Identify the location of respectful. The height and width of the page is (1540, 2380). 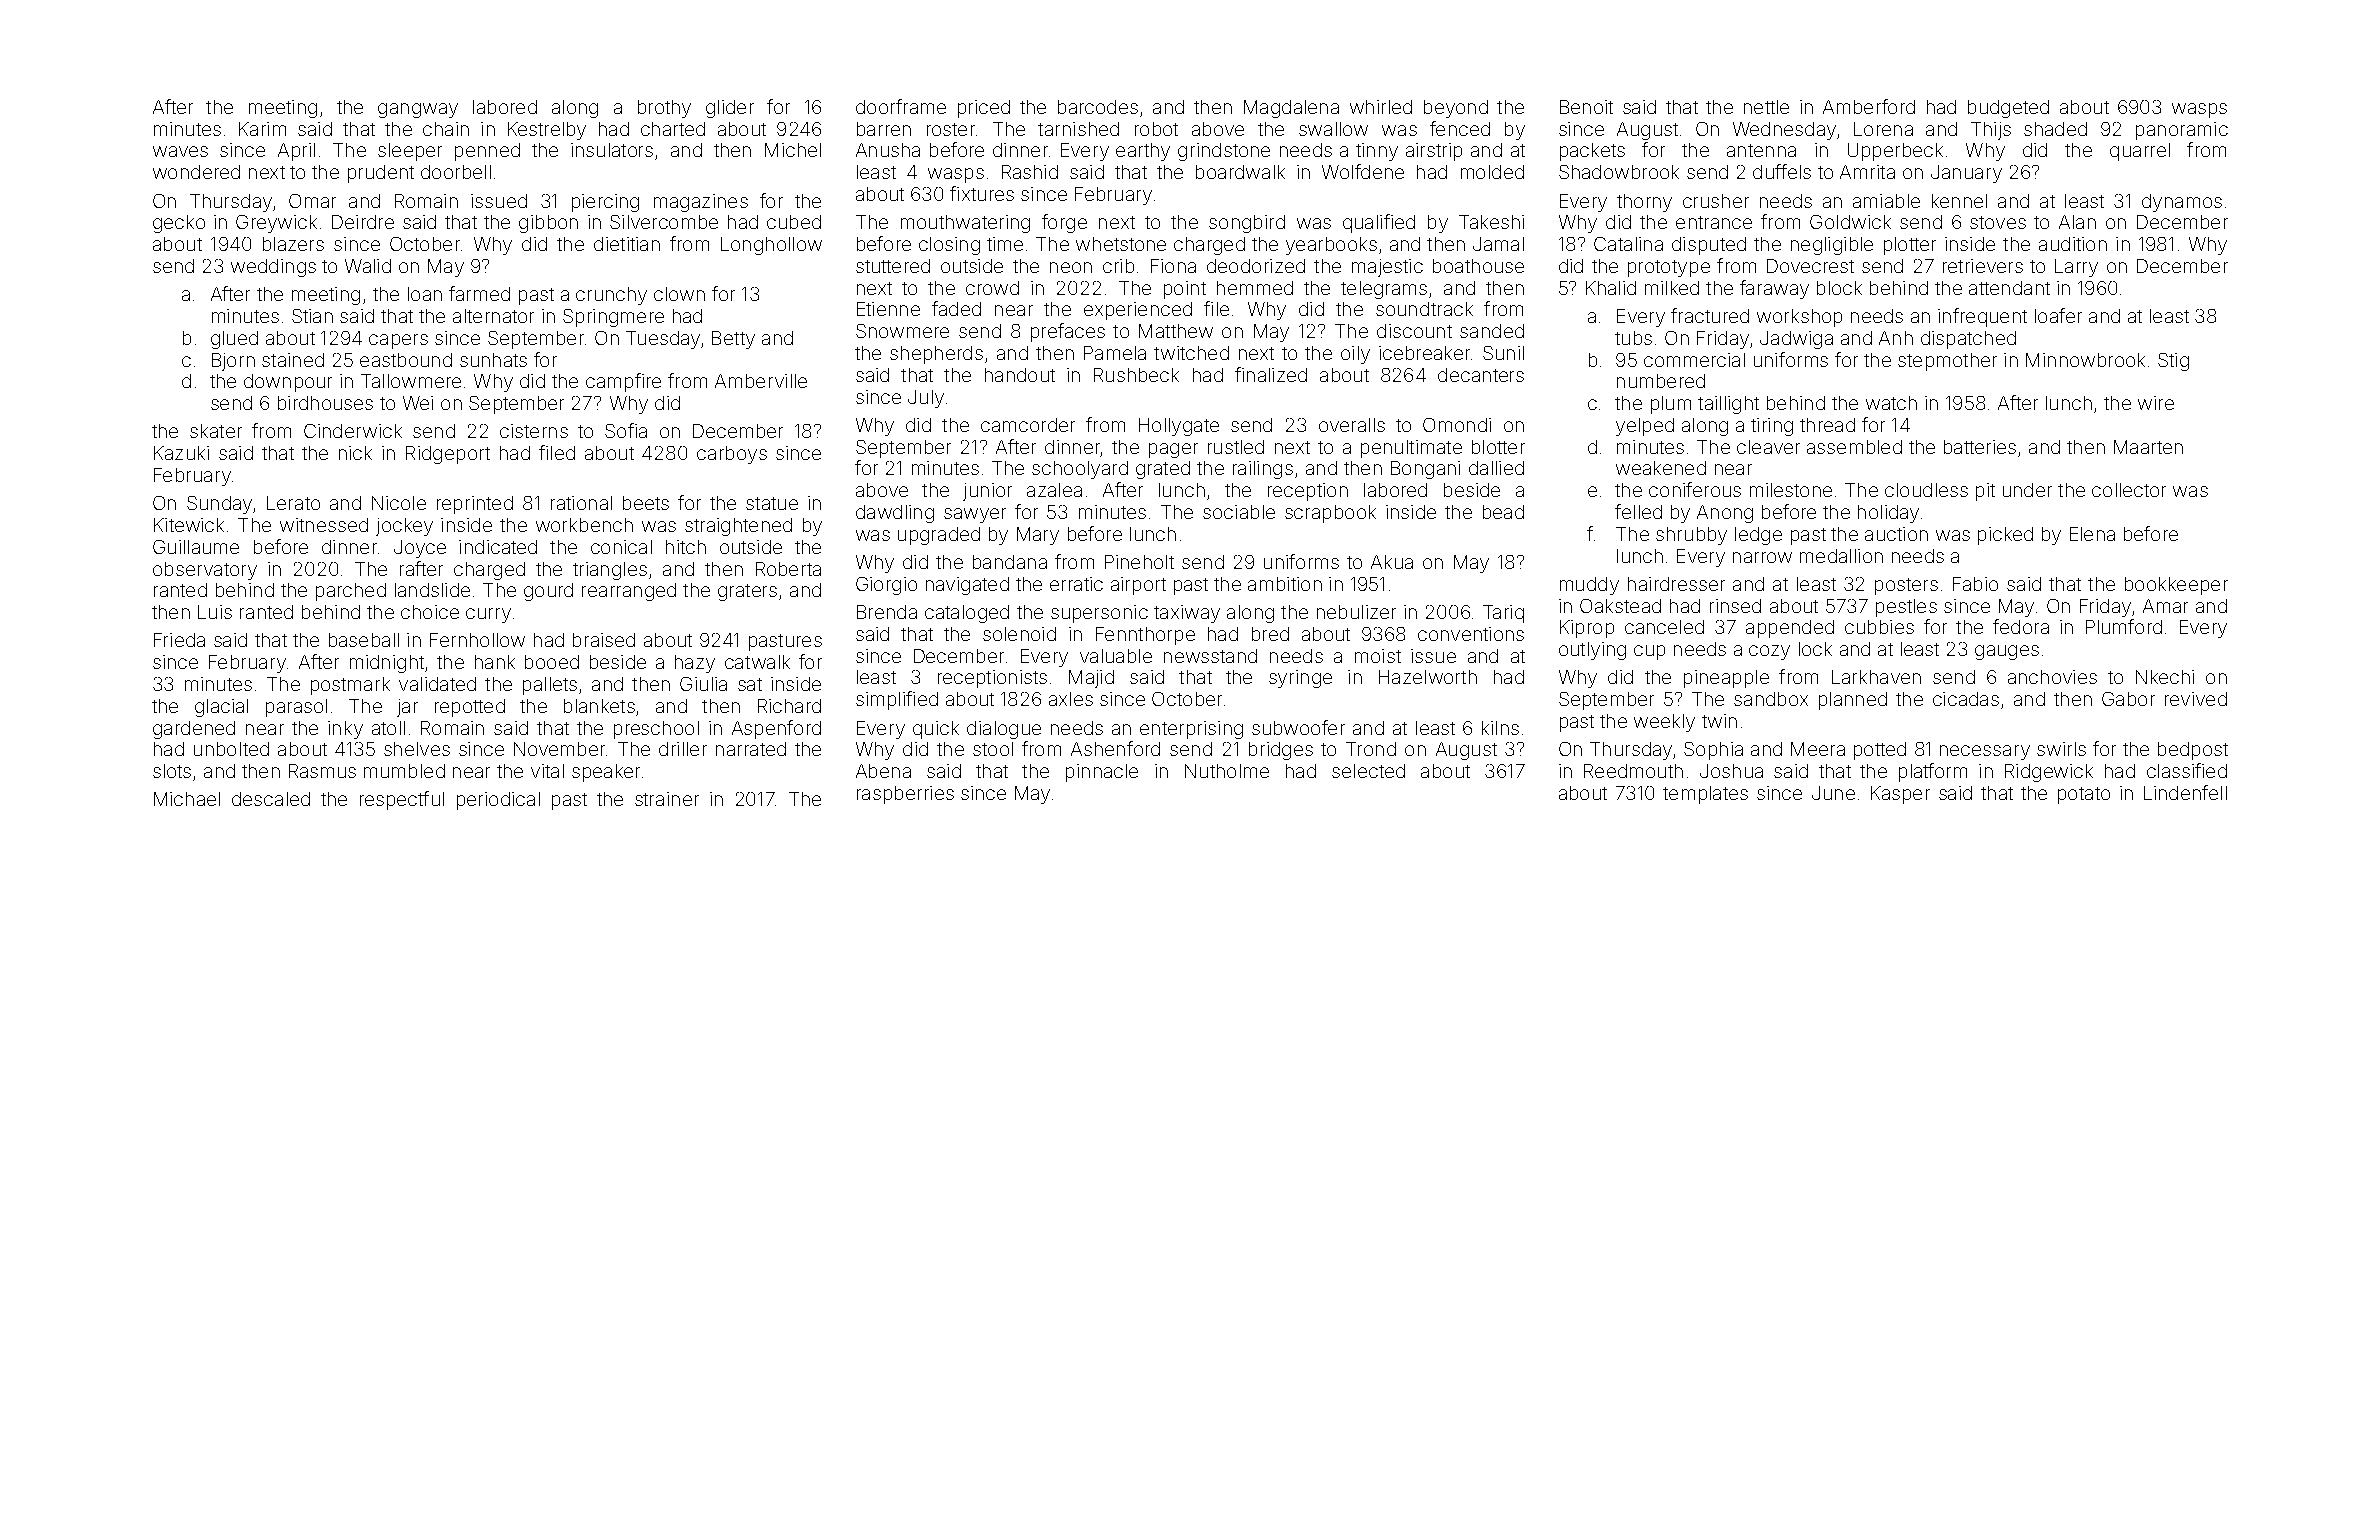
(402, 800).
